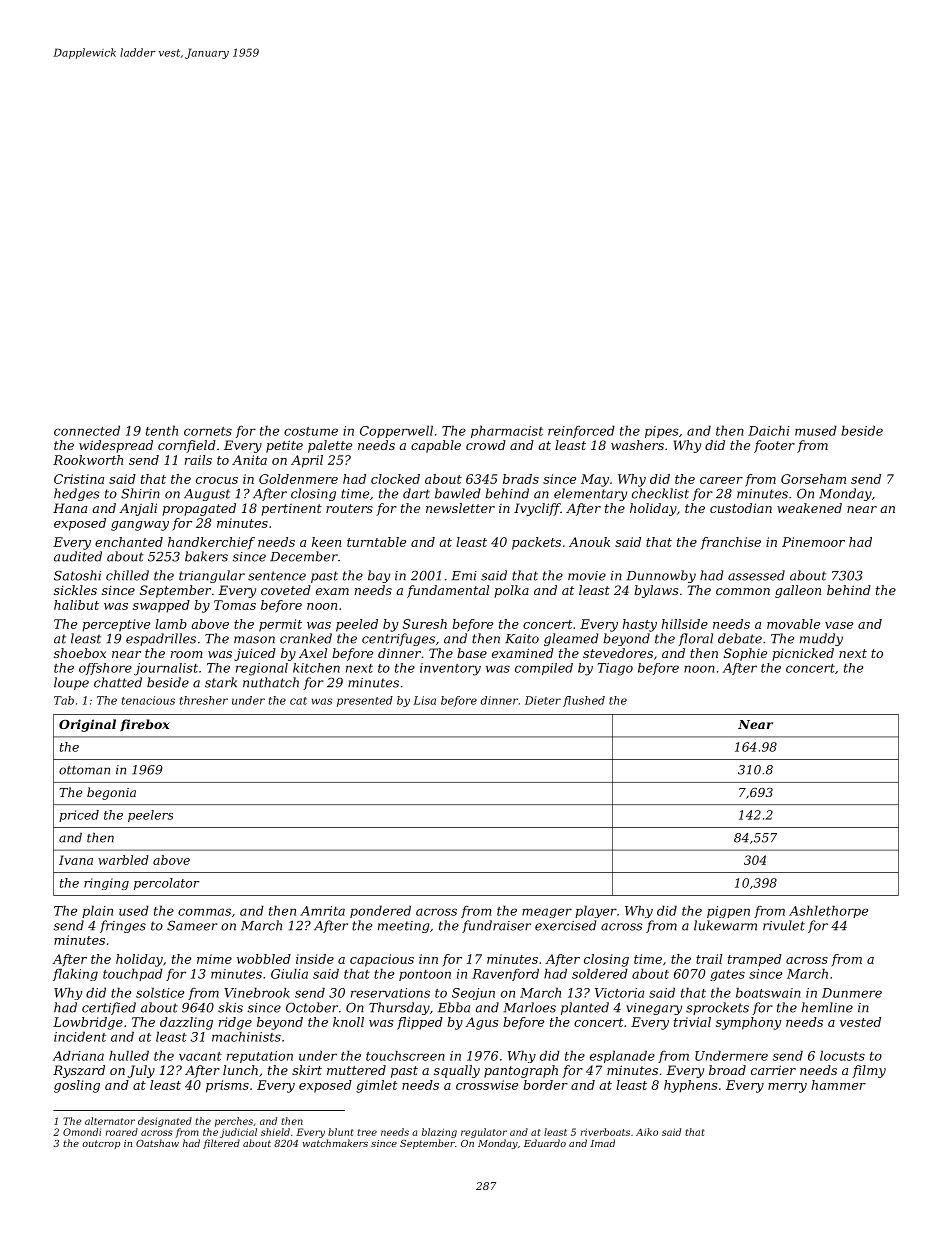 The height and width of the document is (1233, 952). What do you see at coordinates (264, 959) in the document?
I see `wobbled` at bounding box center [264, 959].
